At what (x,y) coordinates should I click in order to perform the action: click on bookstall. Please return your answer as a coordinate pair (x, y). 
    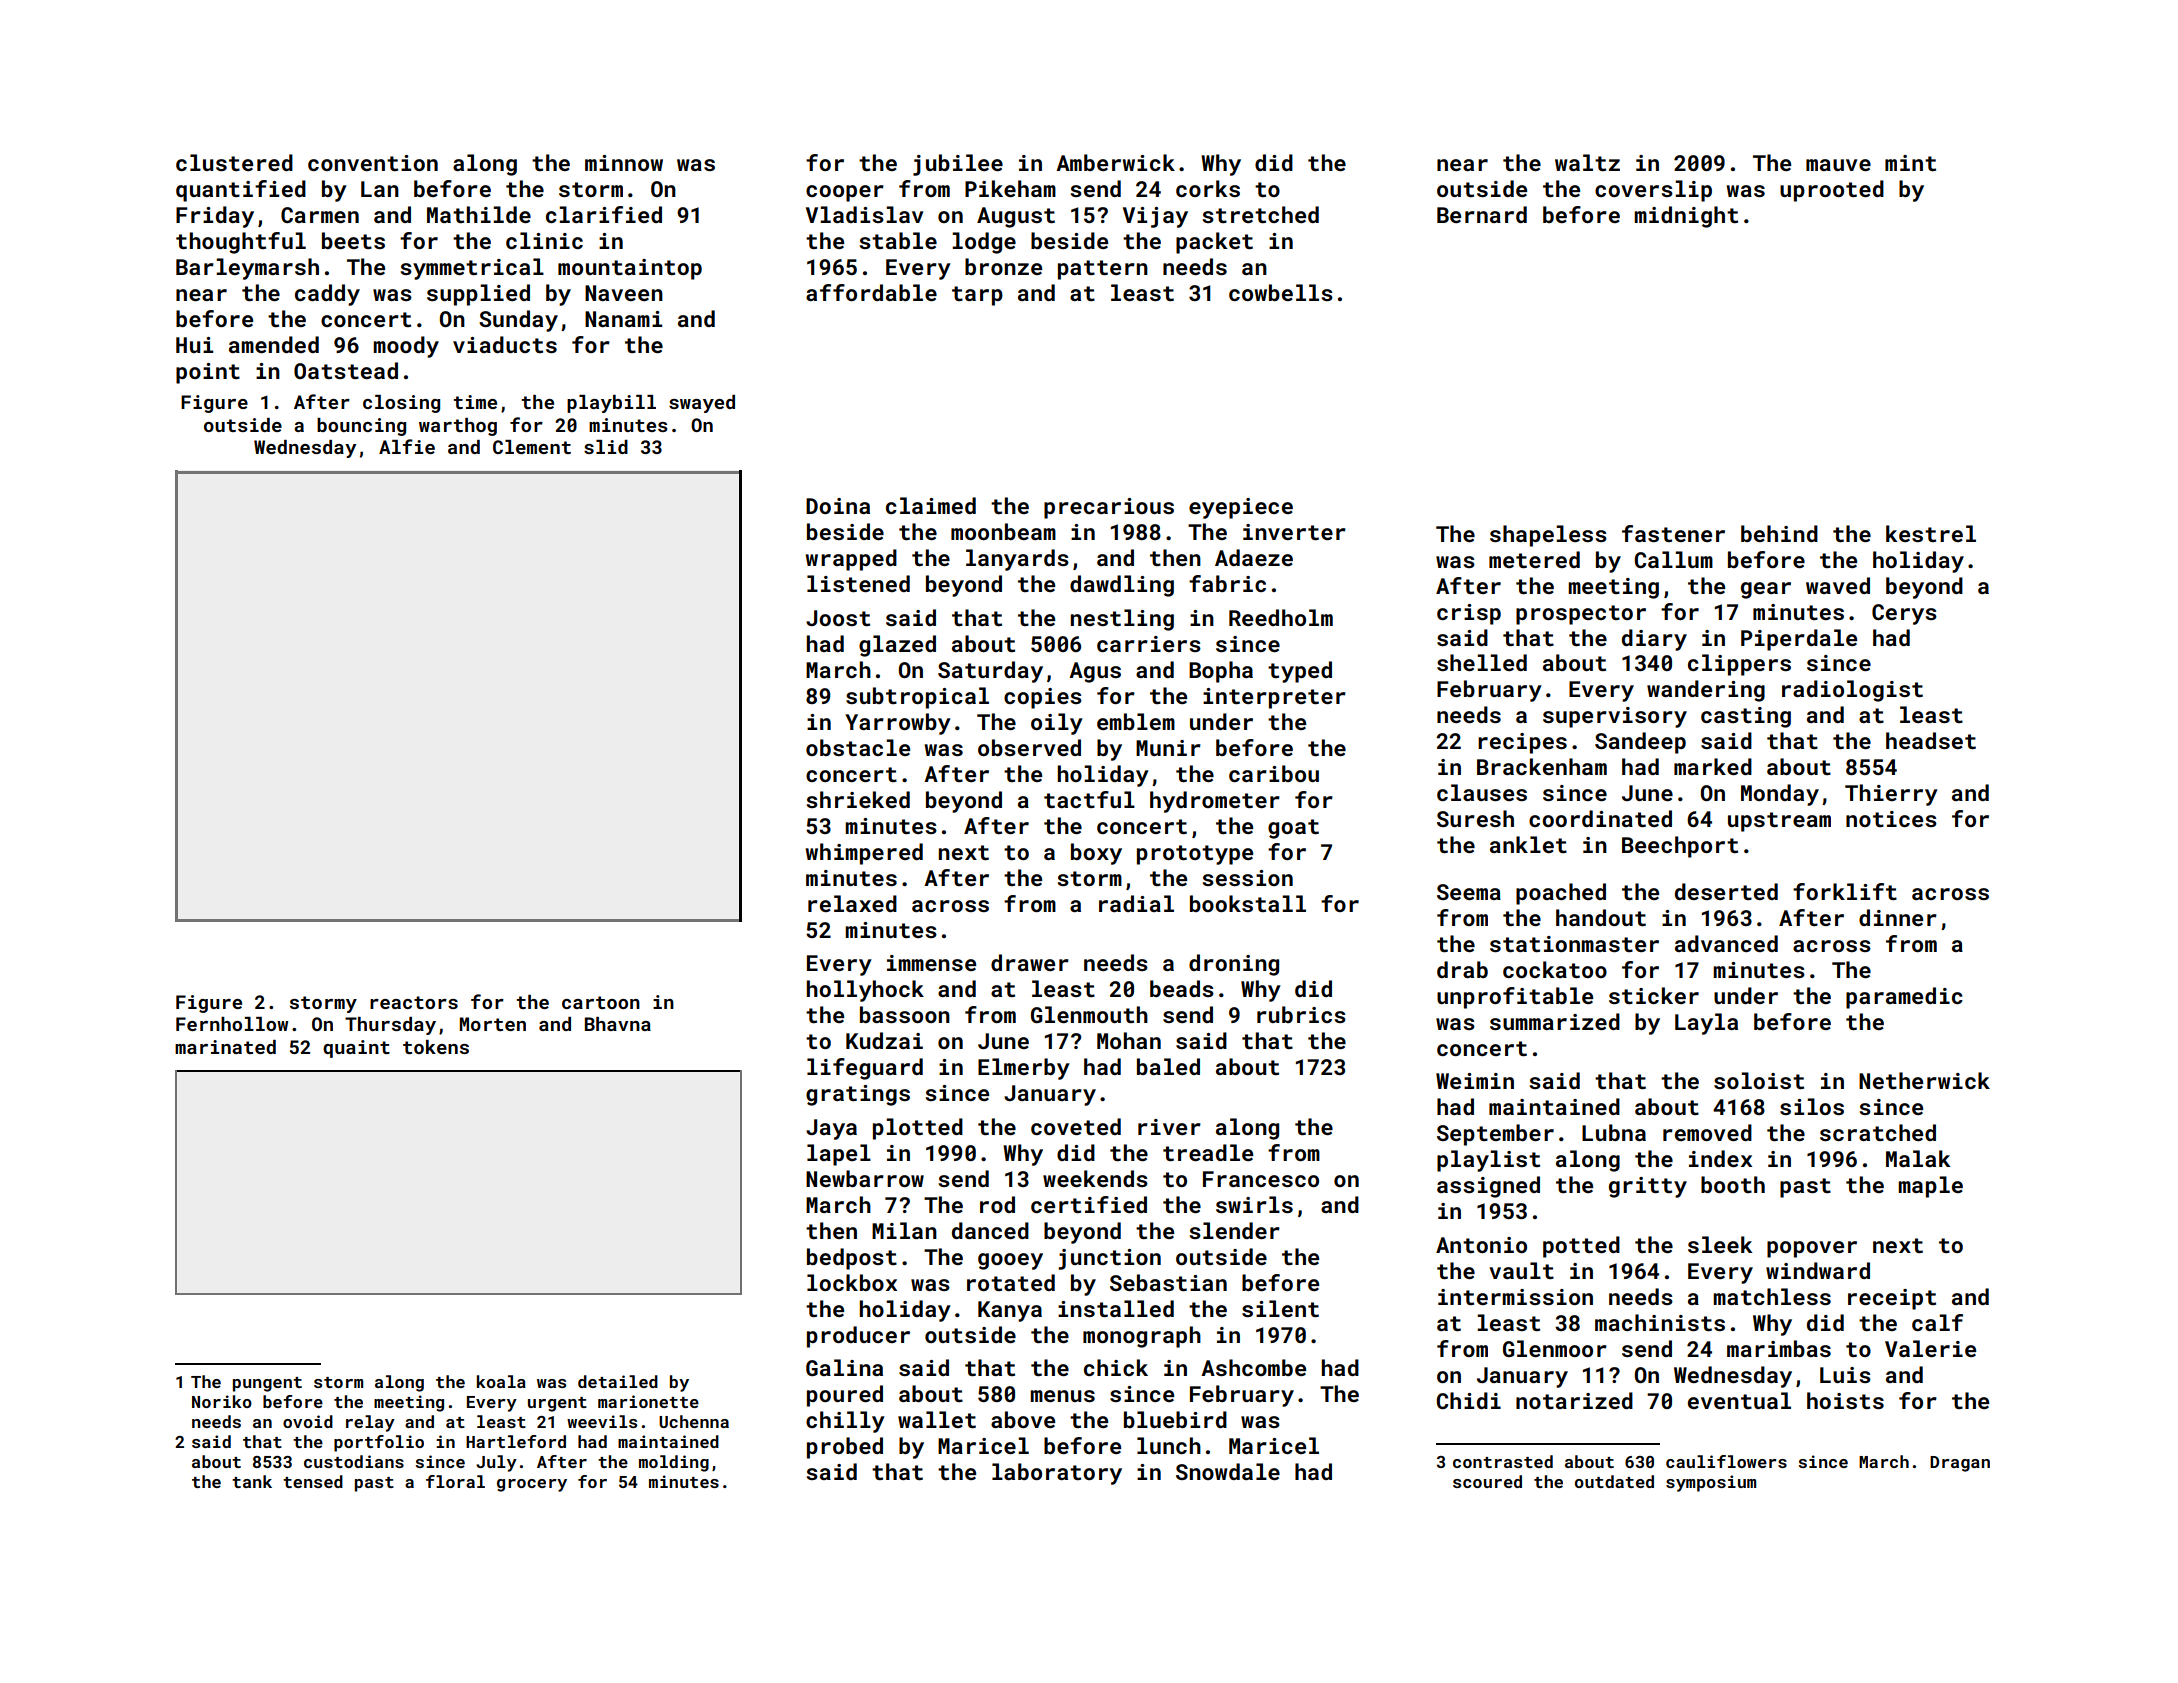
    Looking at the image, I should click on (1248, 903).
